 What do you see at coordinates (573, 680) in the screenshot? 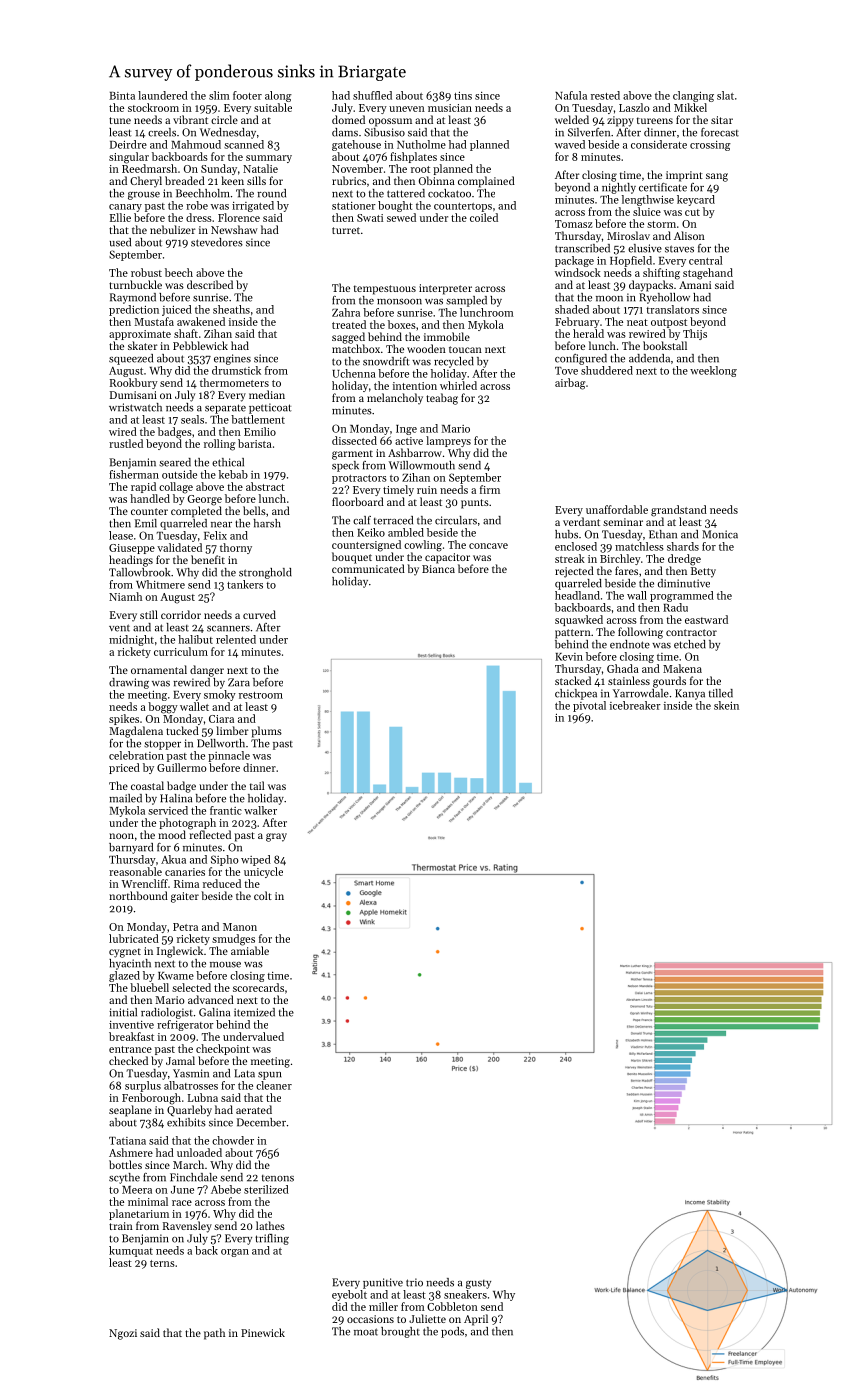
I see `stacked` at bounding box center [573, 680].
